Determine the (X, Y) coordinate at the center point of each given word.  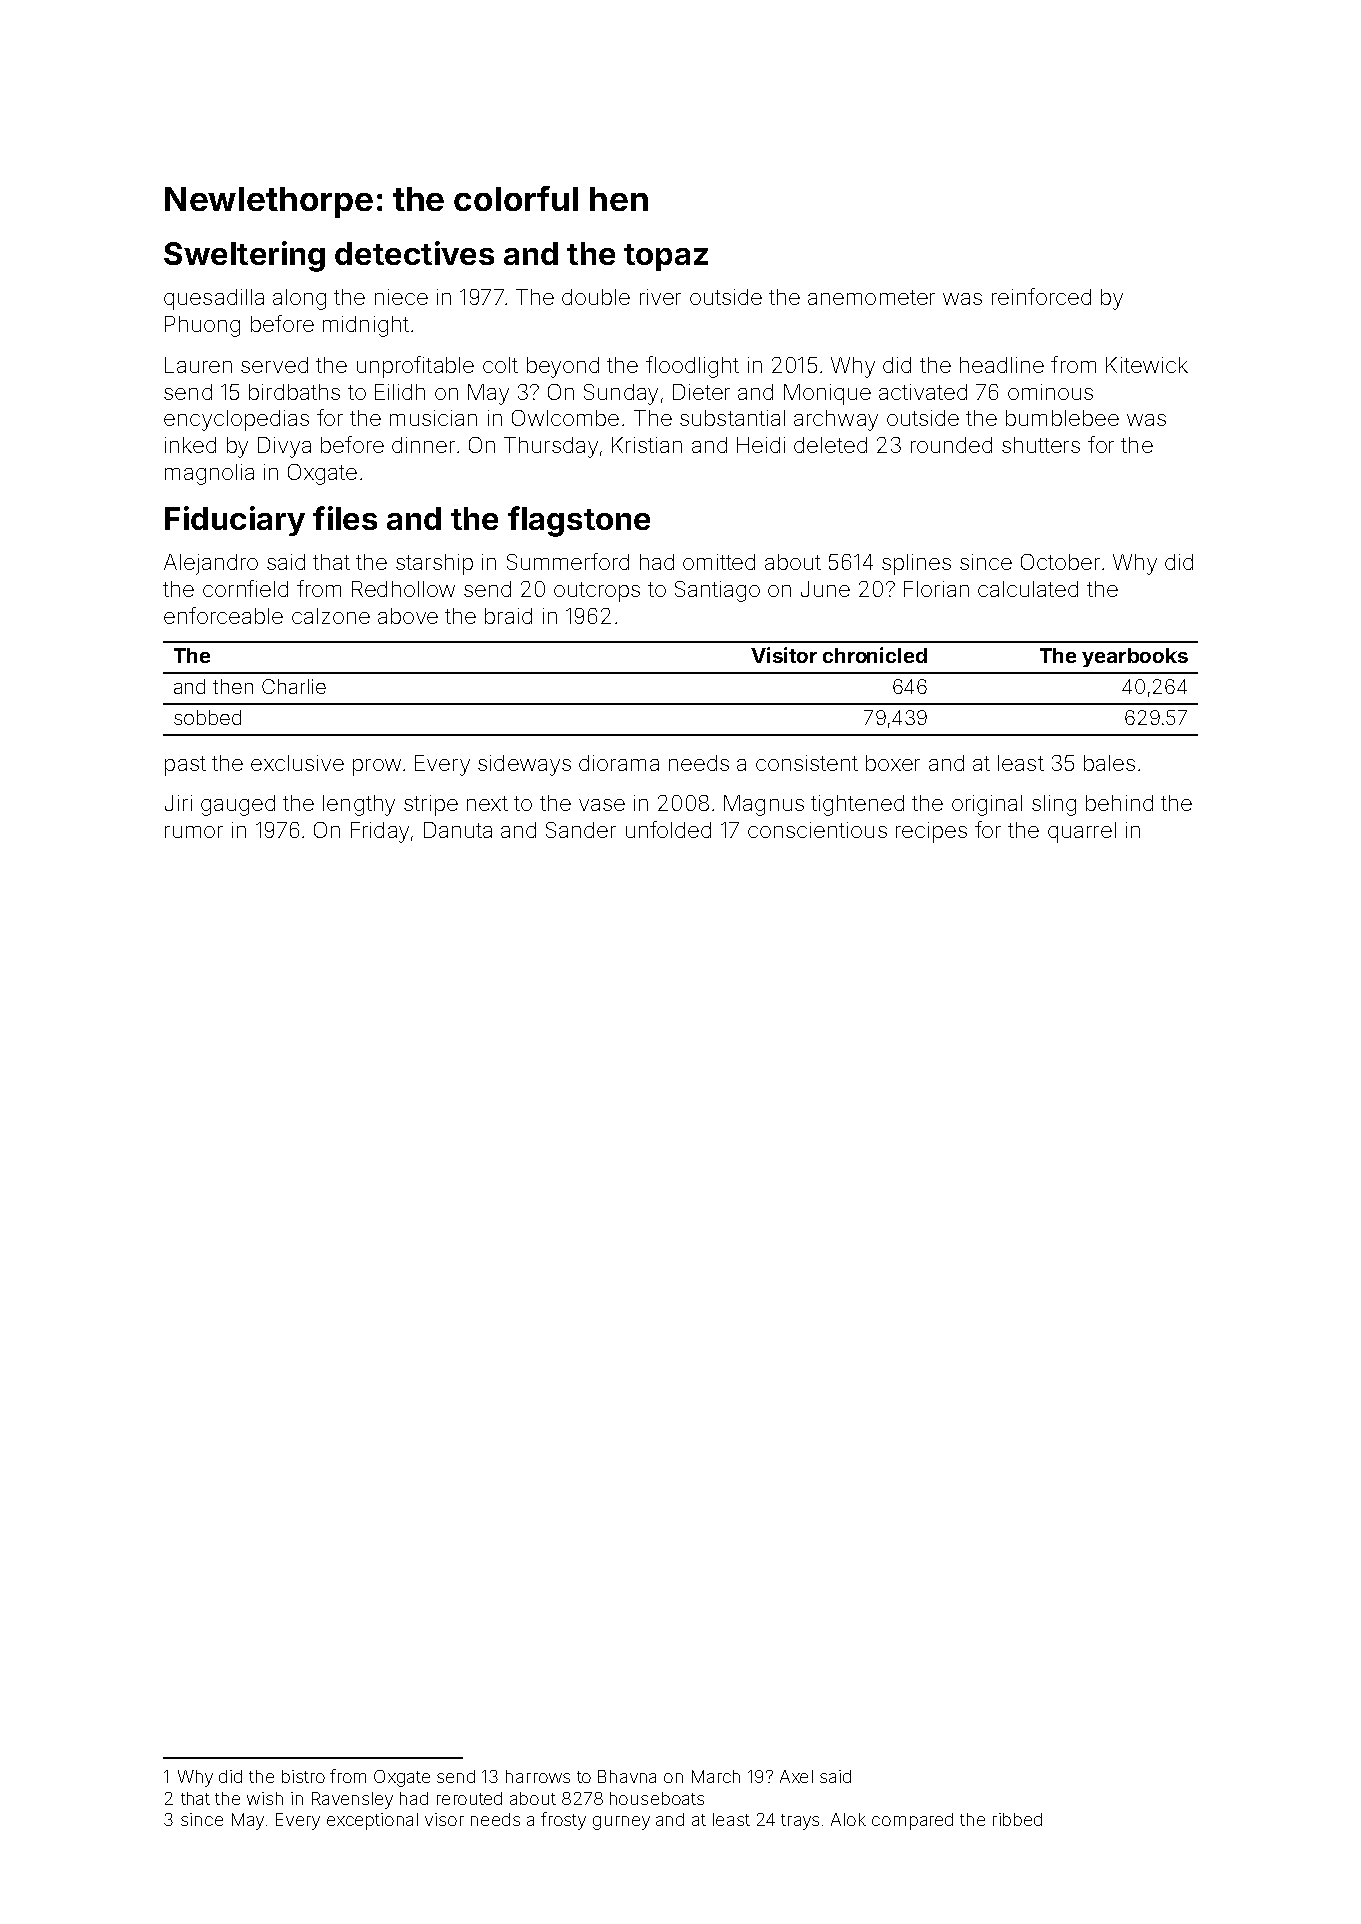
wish (265, 1798)
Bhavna (627, 1776)
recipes (931, 832)
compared (912, 1821)
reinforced (1041, 296)
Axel (796, 1776)
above (408, 616)
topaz (666, 257)
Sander (581, 830)
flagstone (579, 521)
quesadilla (214, 299)
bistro (303, 1776)
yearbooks (1135, 657)
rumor (194, 832)
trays (800, 1822)
